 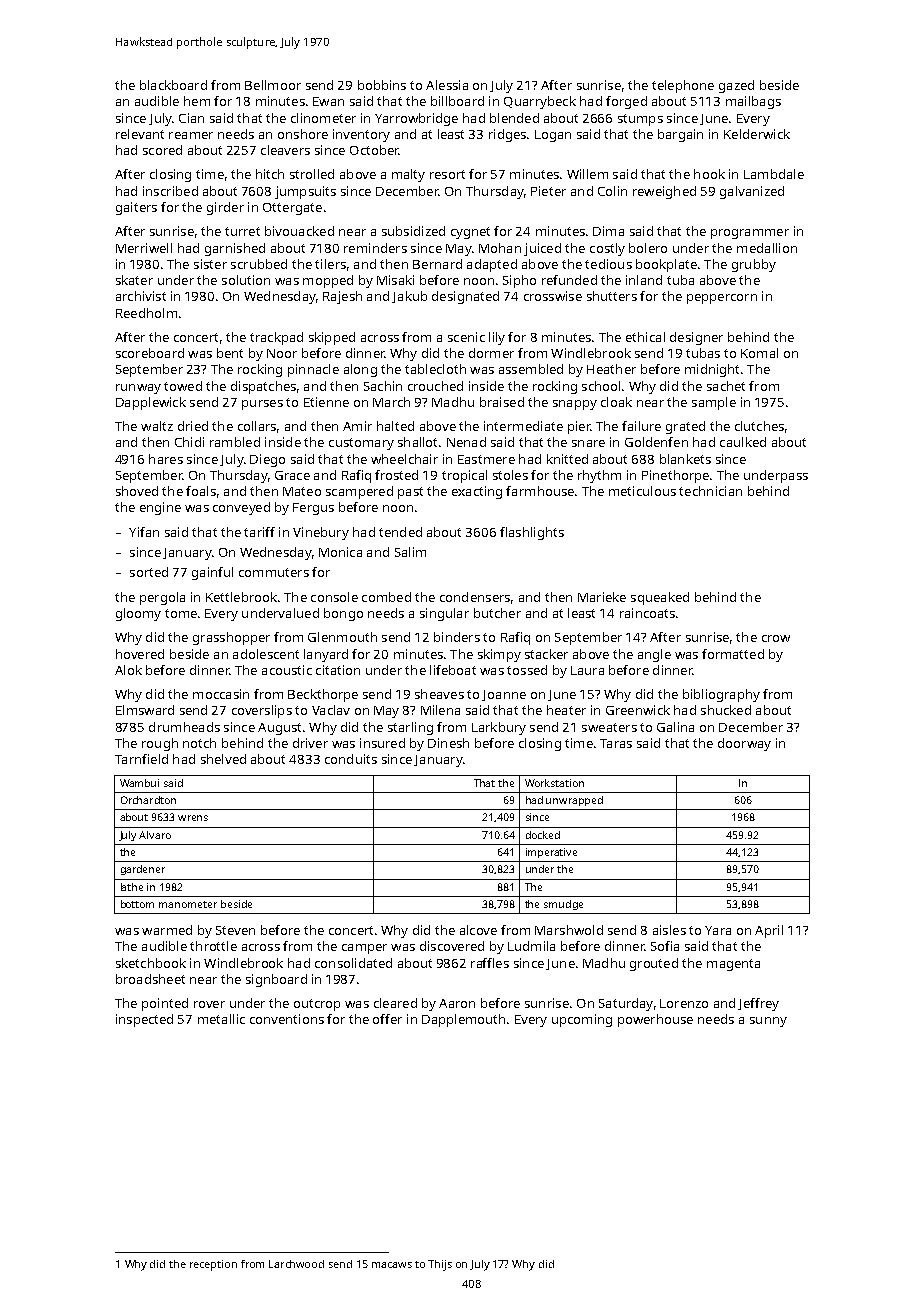 What do you see at coordinates (149, 572) in the page?
I see `sorted` at bounding box center [149, 572].
